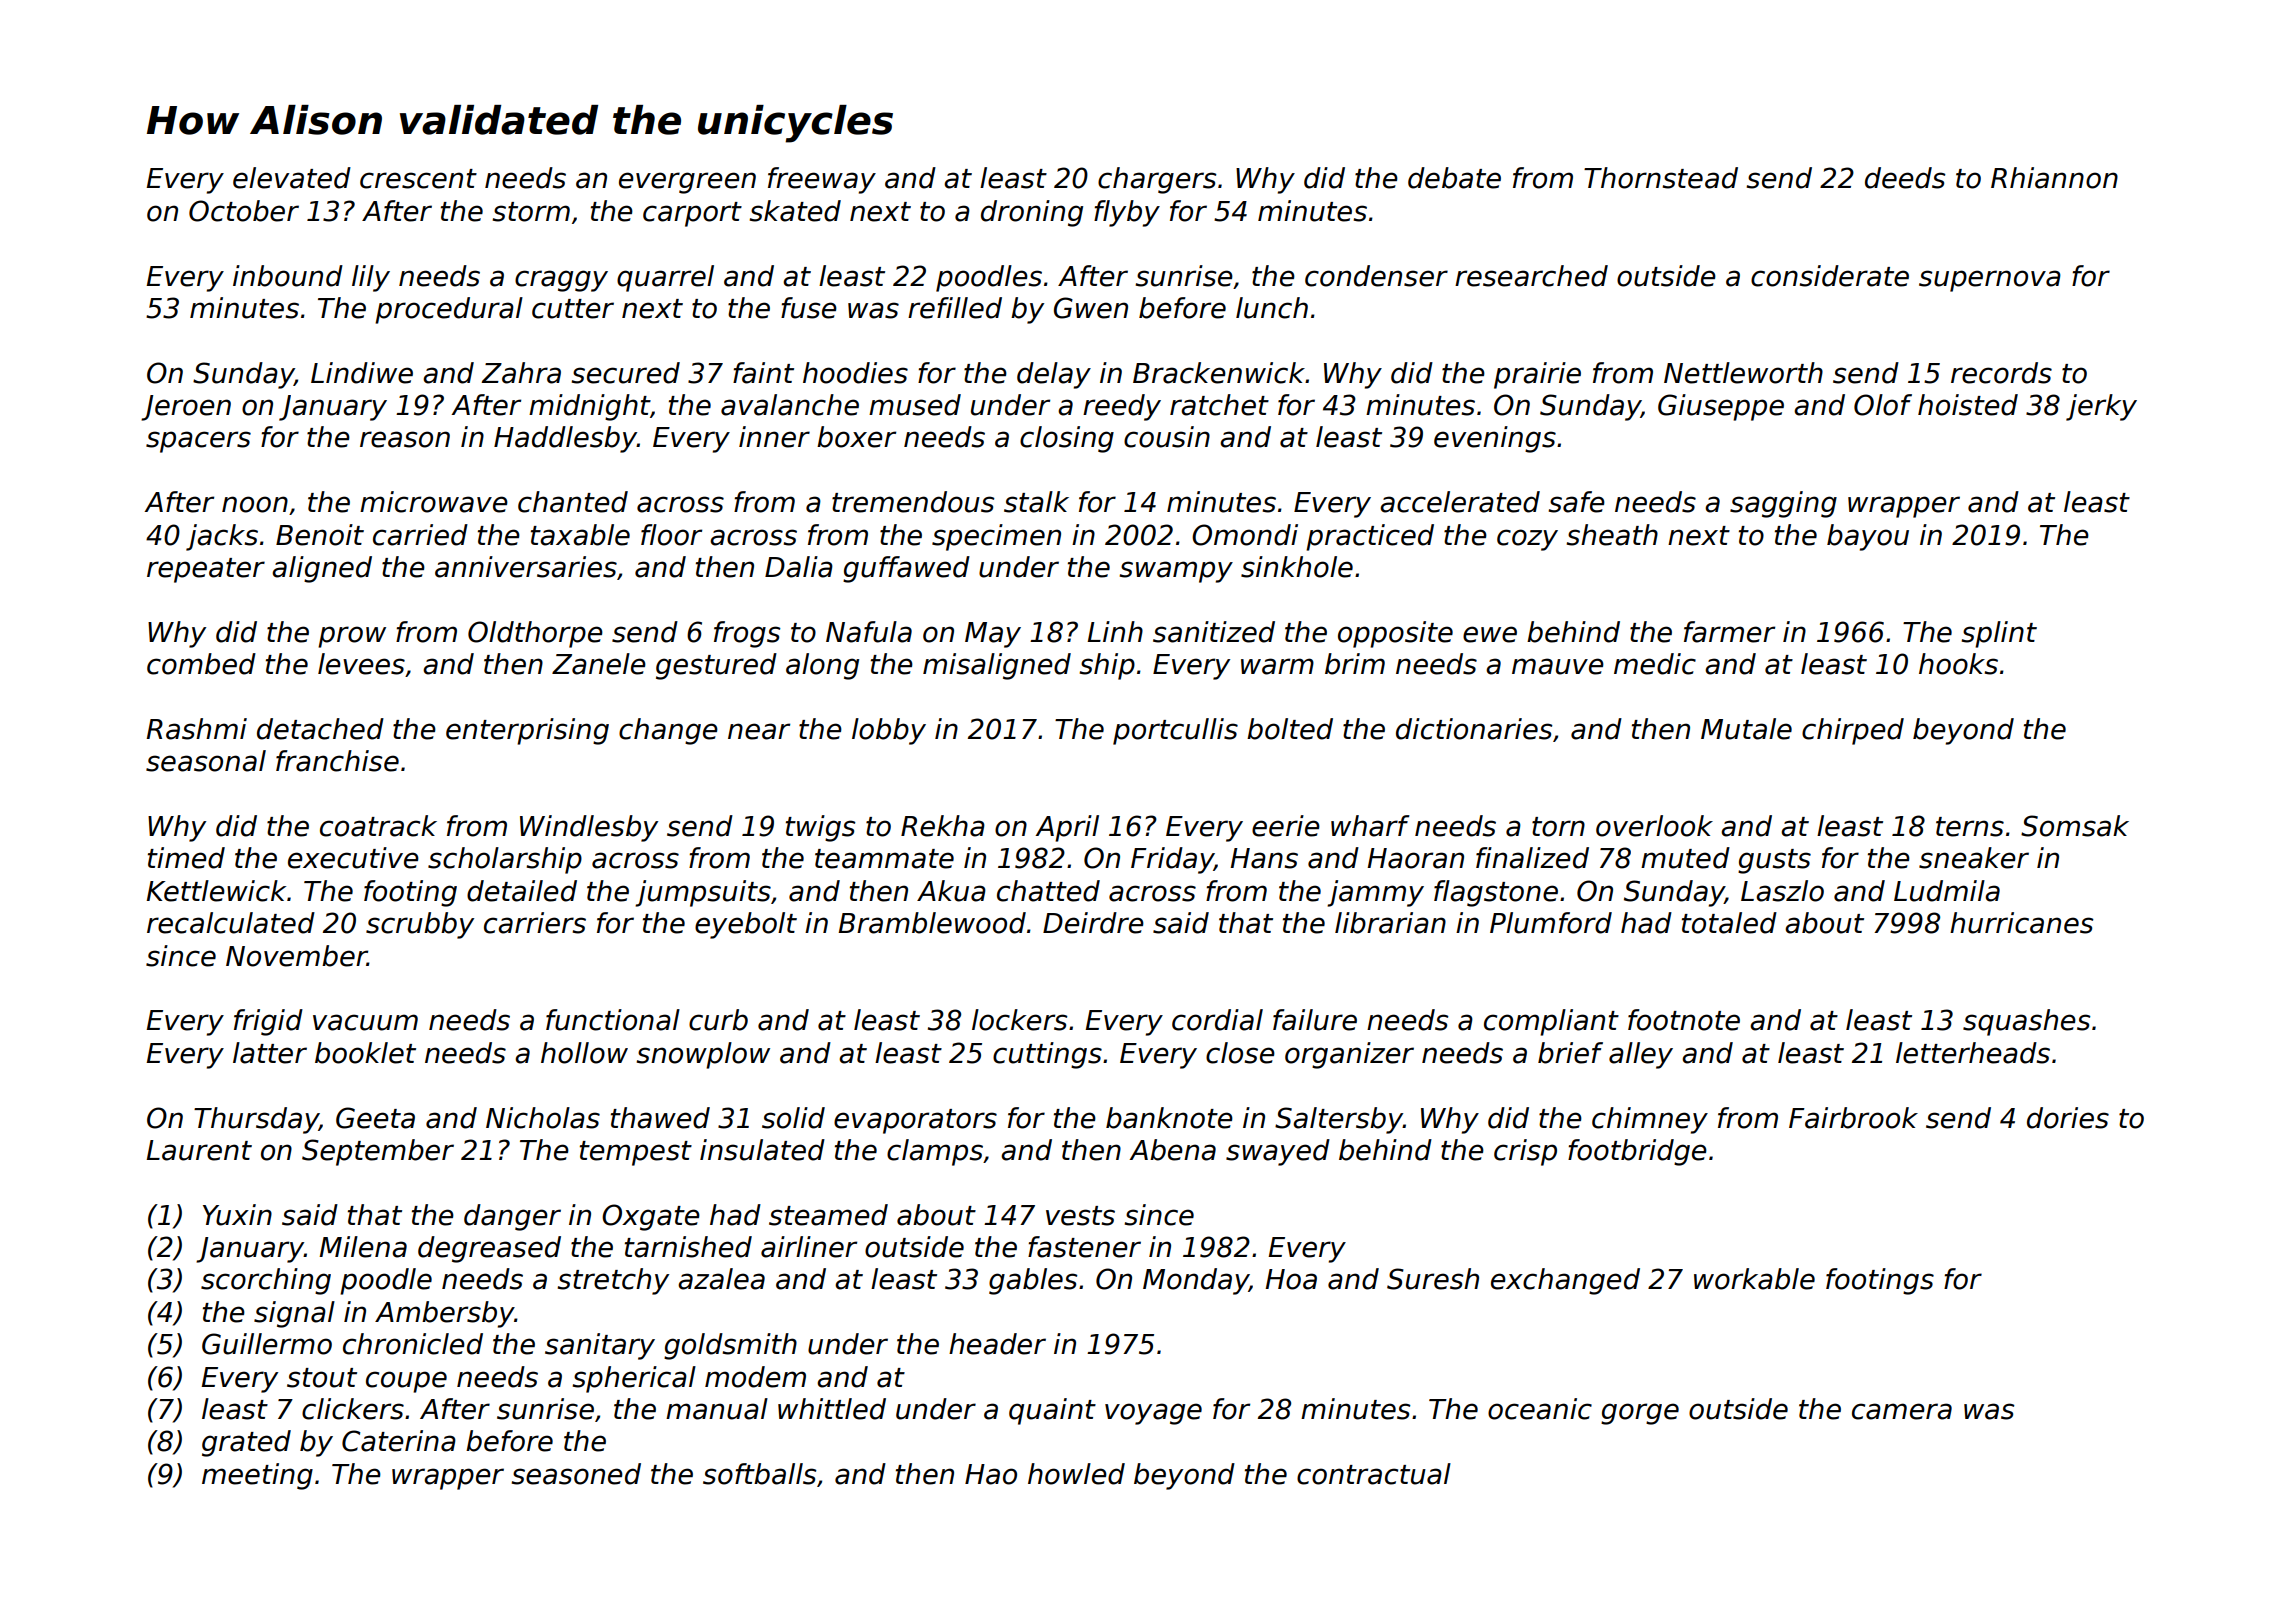 The height and width of the page is (1620, 2292). Describe the element at coordinates (1641, 1055) in the page. I see `alley` at that location.
